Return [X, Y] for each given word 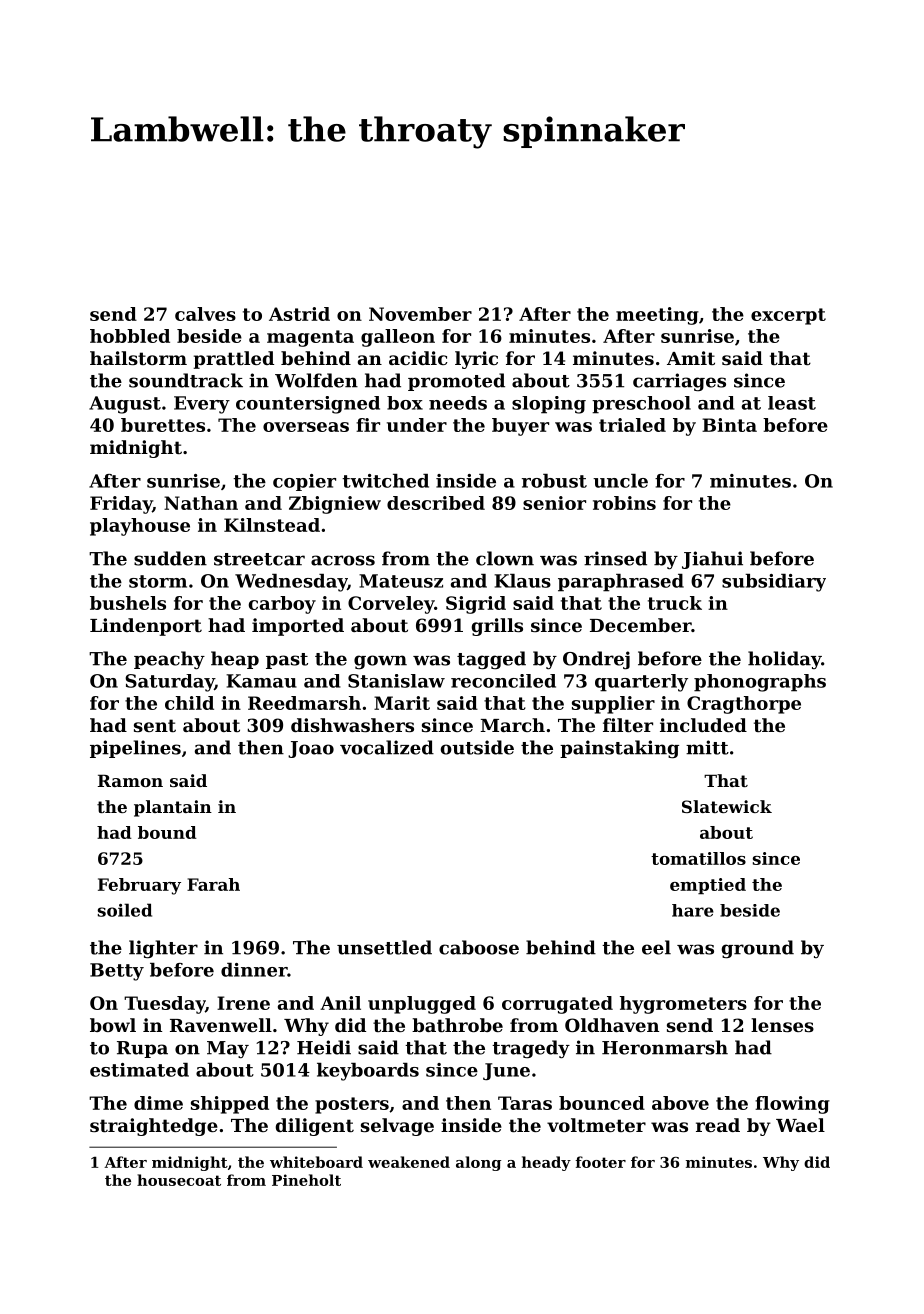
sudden [170, 558]
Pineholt [306, 1180]
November [420, 314]
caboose [479, 947]
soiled [125, 910]
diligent [315, 1127]
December [640, 625]
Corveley [391, 605]
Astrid [299, 314]
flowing [792, 1105]
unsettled [384, 947]
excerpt [788, 316]
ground [757, 949]
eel [656, 947]
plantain [173, 808]
